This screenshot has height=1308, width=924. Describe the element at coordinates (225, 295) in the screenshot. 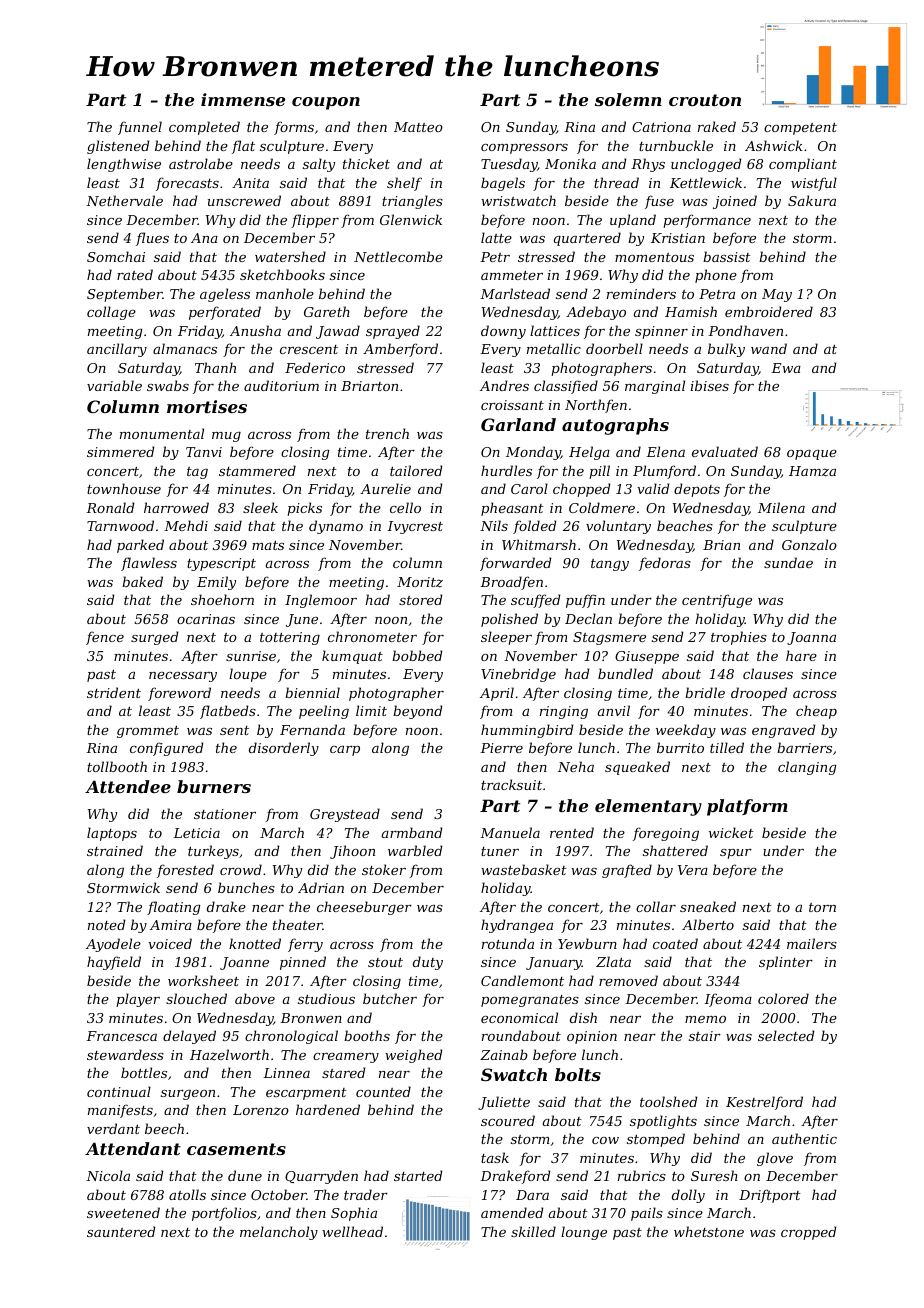

I see `ageless` at that location.
